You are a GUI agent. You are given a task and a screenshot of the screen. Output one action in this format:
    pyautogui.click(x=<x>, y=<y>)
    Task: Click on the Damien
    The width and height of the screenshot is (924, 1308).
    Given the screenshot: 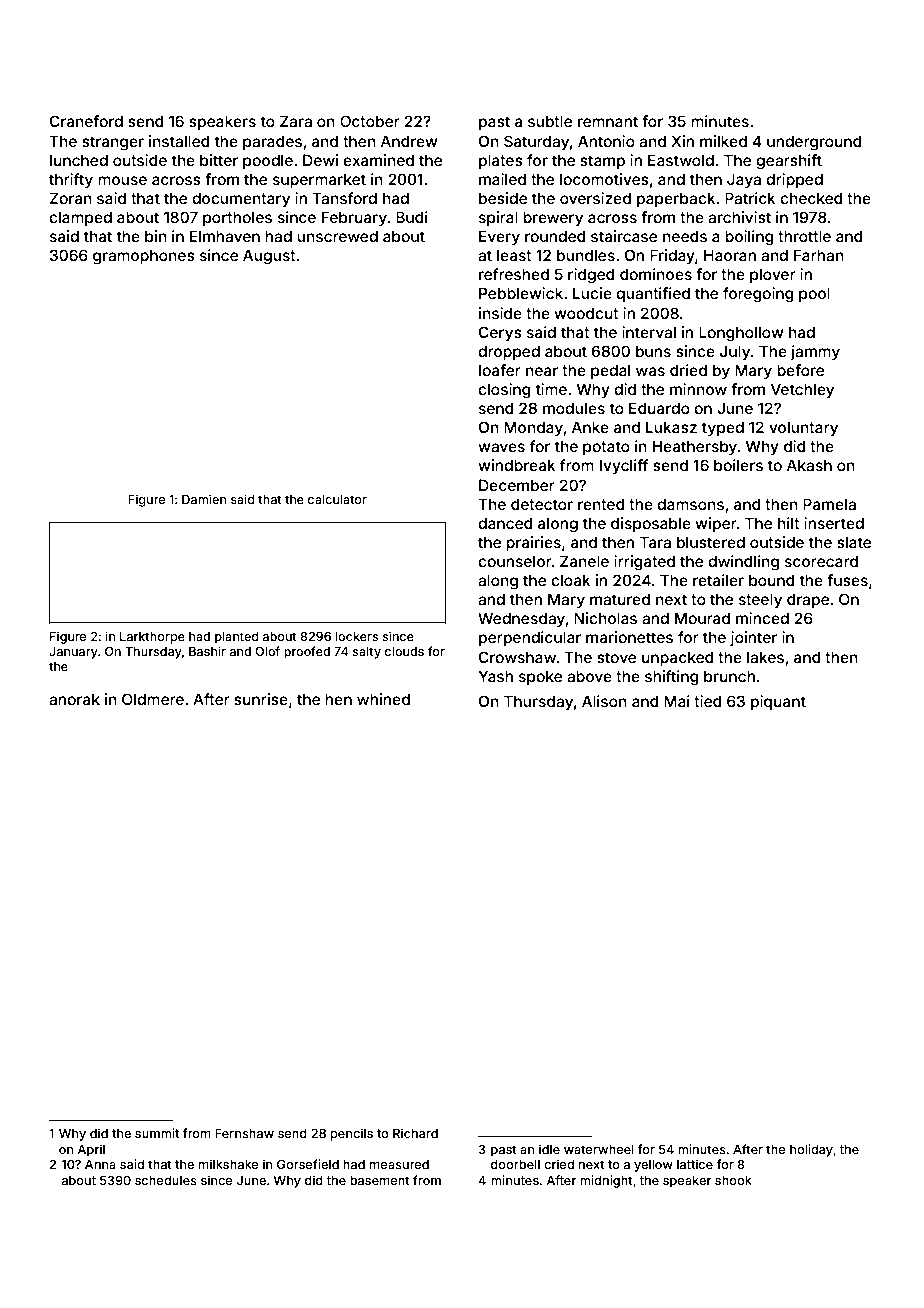 What is the action you would take?
    pyautogui.click(x=204, y=499)
